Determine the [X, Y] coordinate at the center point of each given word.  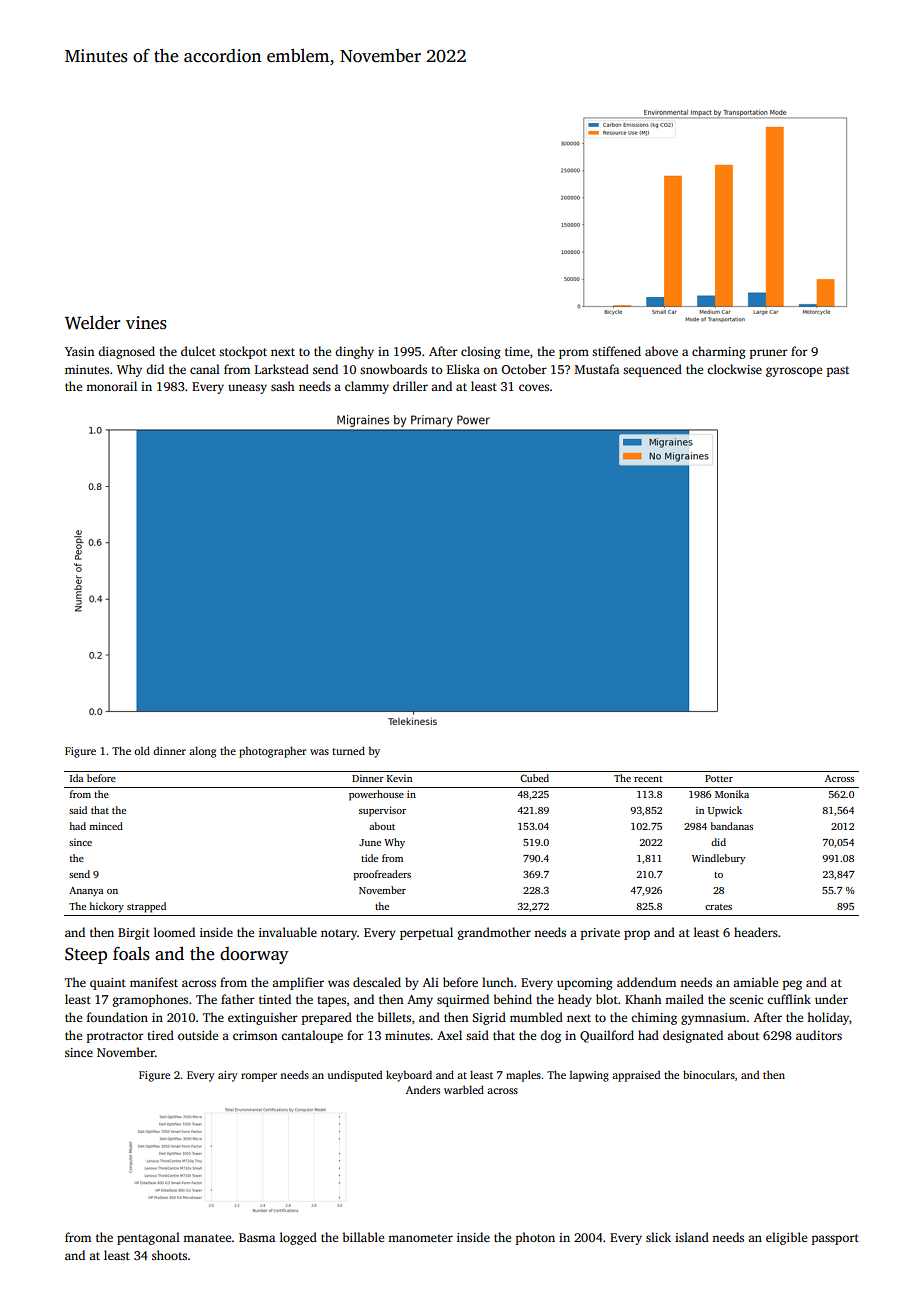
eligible [786, 1238]
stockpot [243, 352]
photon [535, 1238]
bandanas [732, 826]
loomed [174, 932]
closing [481, 352]
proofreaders [382, 875]
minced [106, 826]
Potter [719, 778]
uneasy [247, 389]
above [661, 351]
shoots [169, 1255]
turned [348, 750]
